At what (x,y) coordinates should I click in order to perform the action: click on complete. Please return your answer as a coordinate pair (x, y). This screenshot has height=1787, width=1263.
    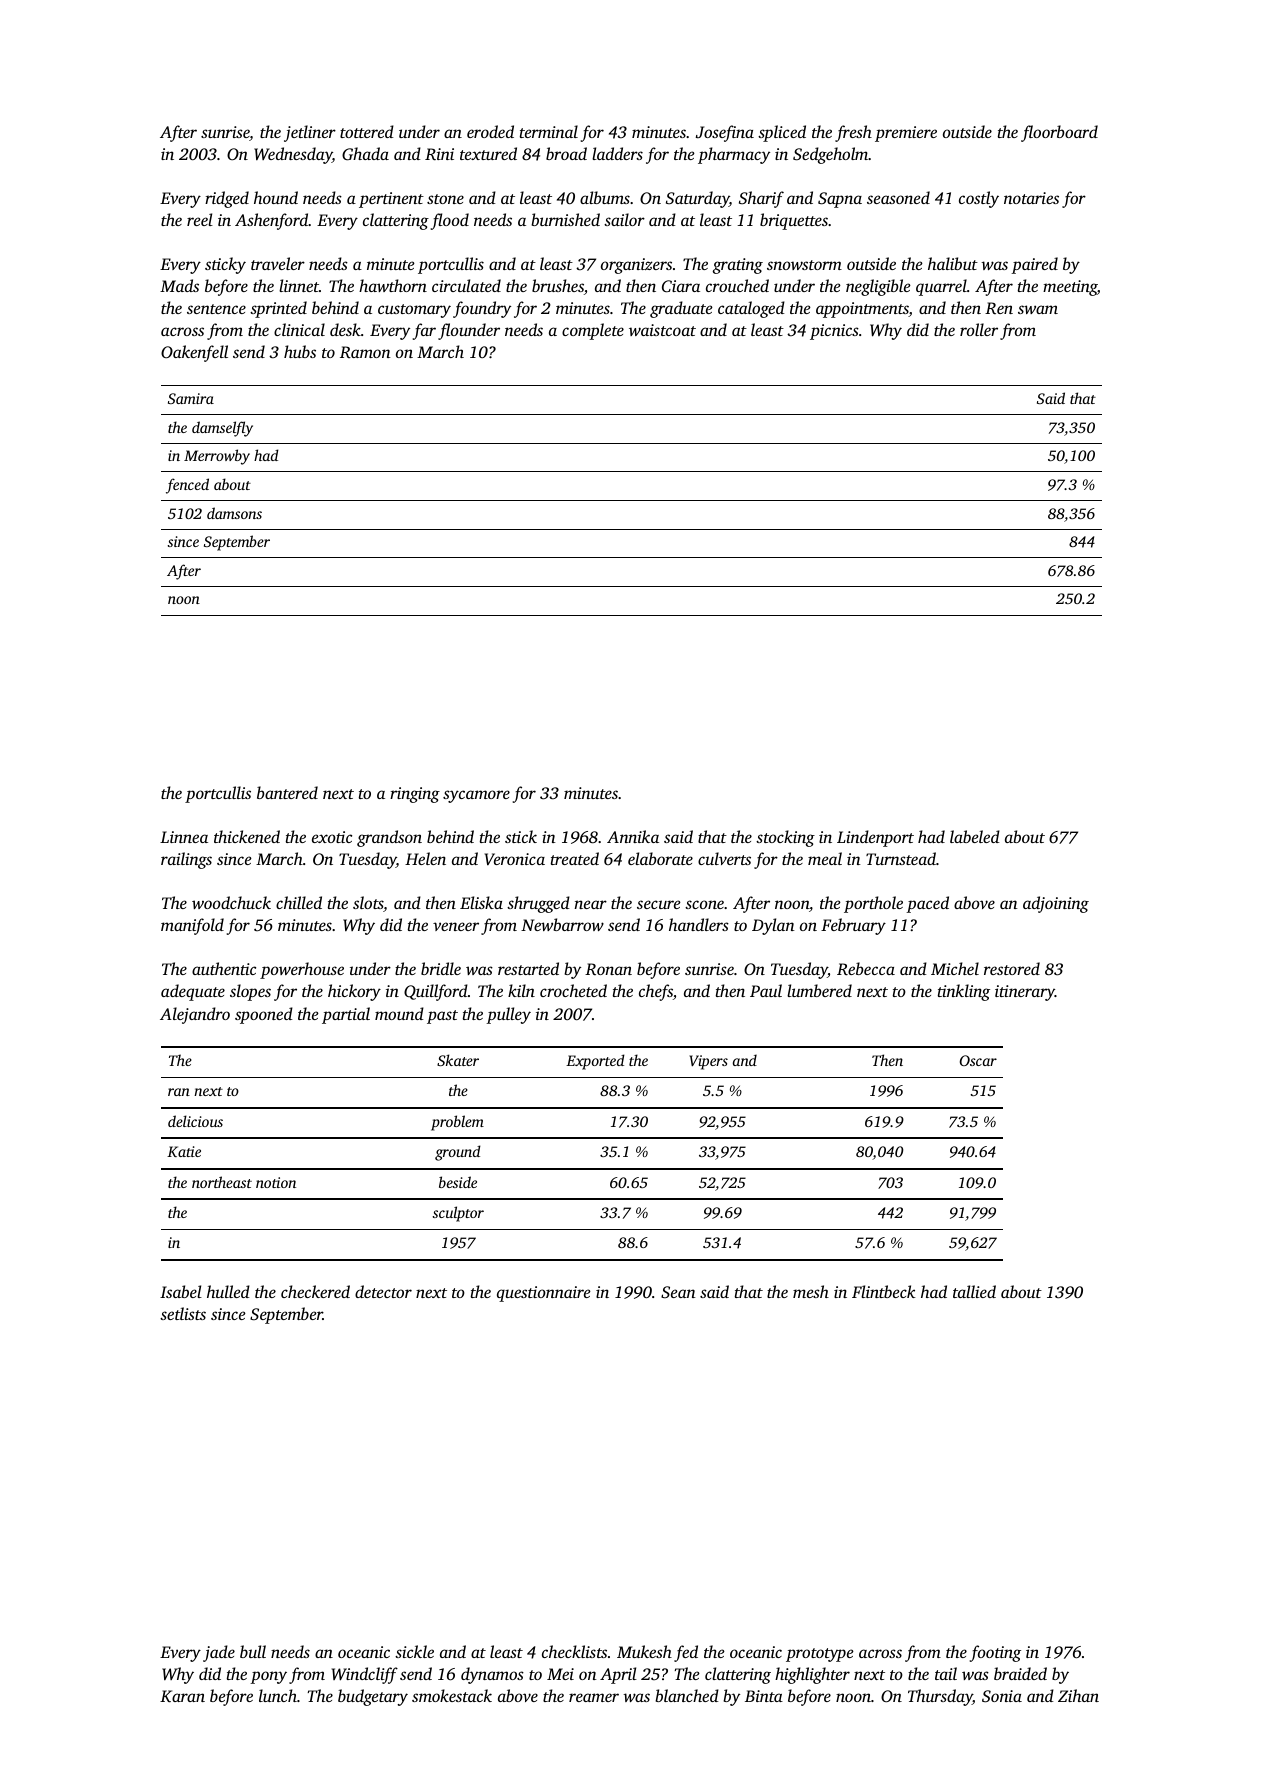
    Looking at the image, I should click on (593, 331).
